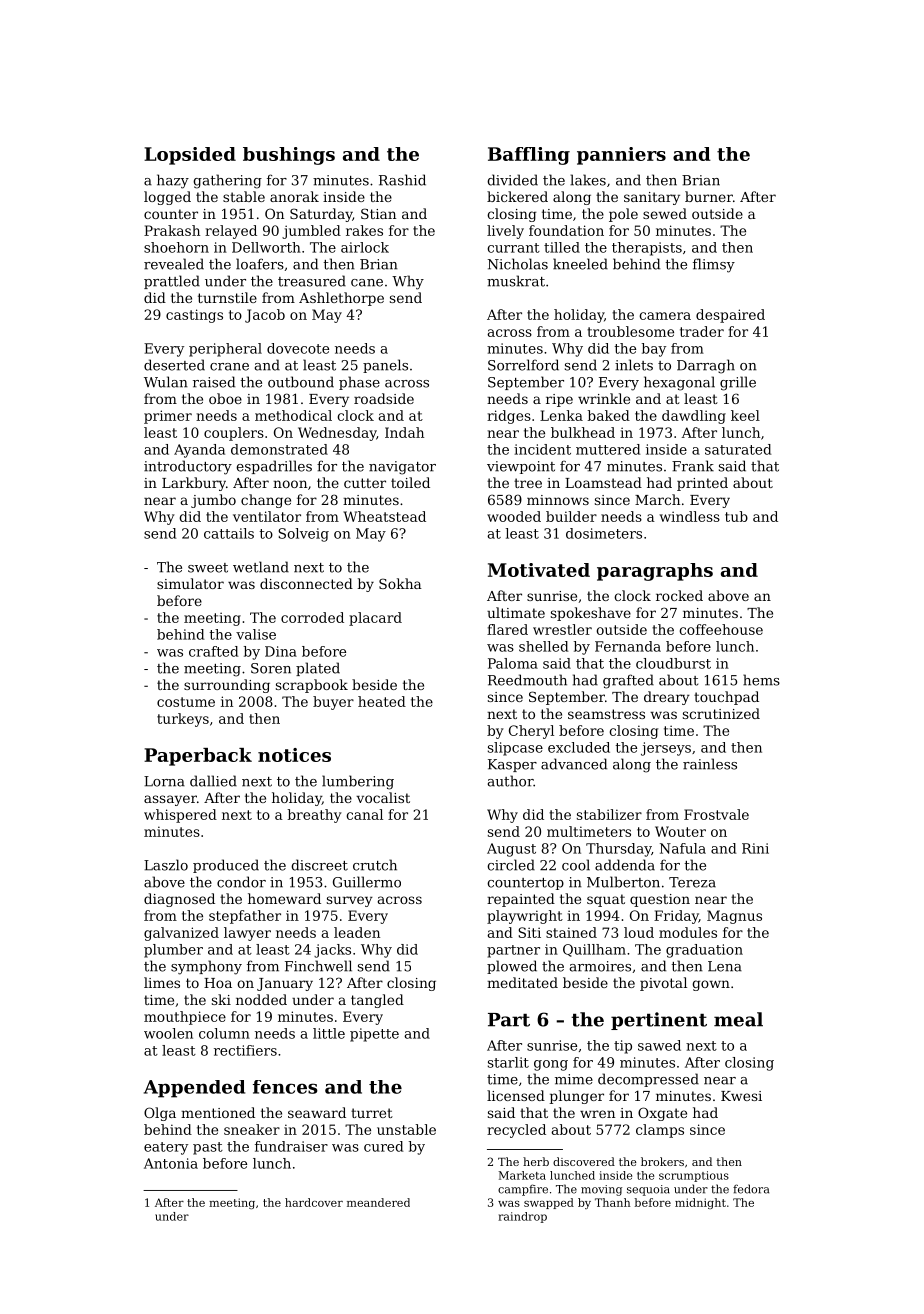  I want to click on Solveig, so click(304, 535).
